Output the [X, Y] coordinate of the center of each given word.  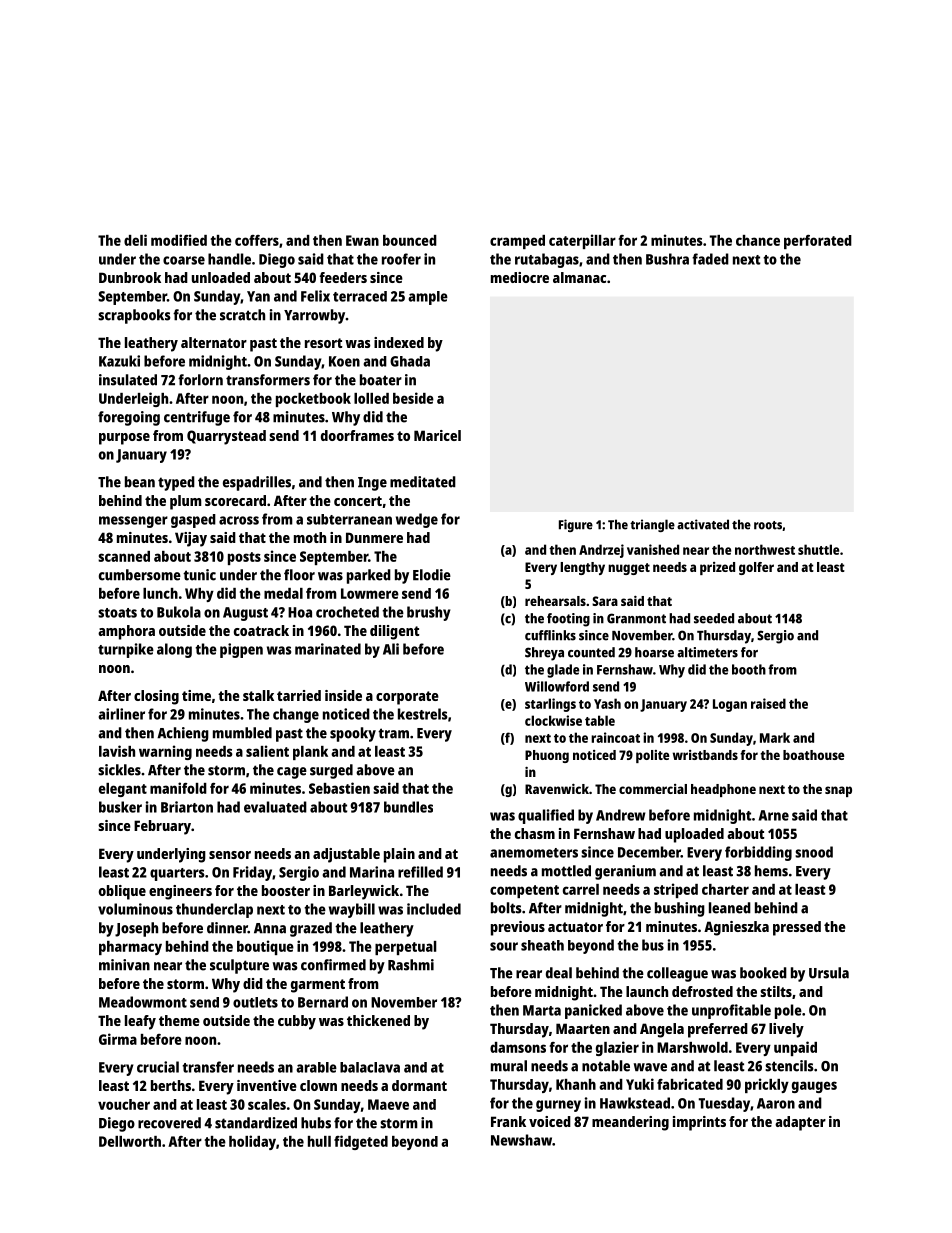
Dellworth [130, 1141]
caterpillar [582, 241]
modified [179, 240]
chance [758, 240]
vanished [653, 549]
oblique [122, 892]
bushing [680, 909]
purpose [124, 439]
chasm [535, 833]
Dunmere [374, 537]
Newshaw [521, 1140]
